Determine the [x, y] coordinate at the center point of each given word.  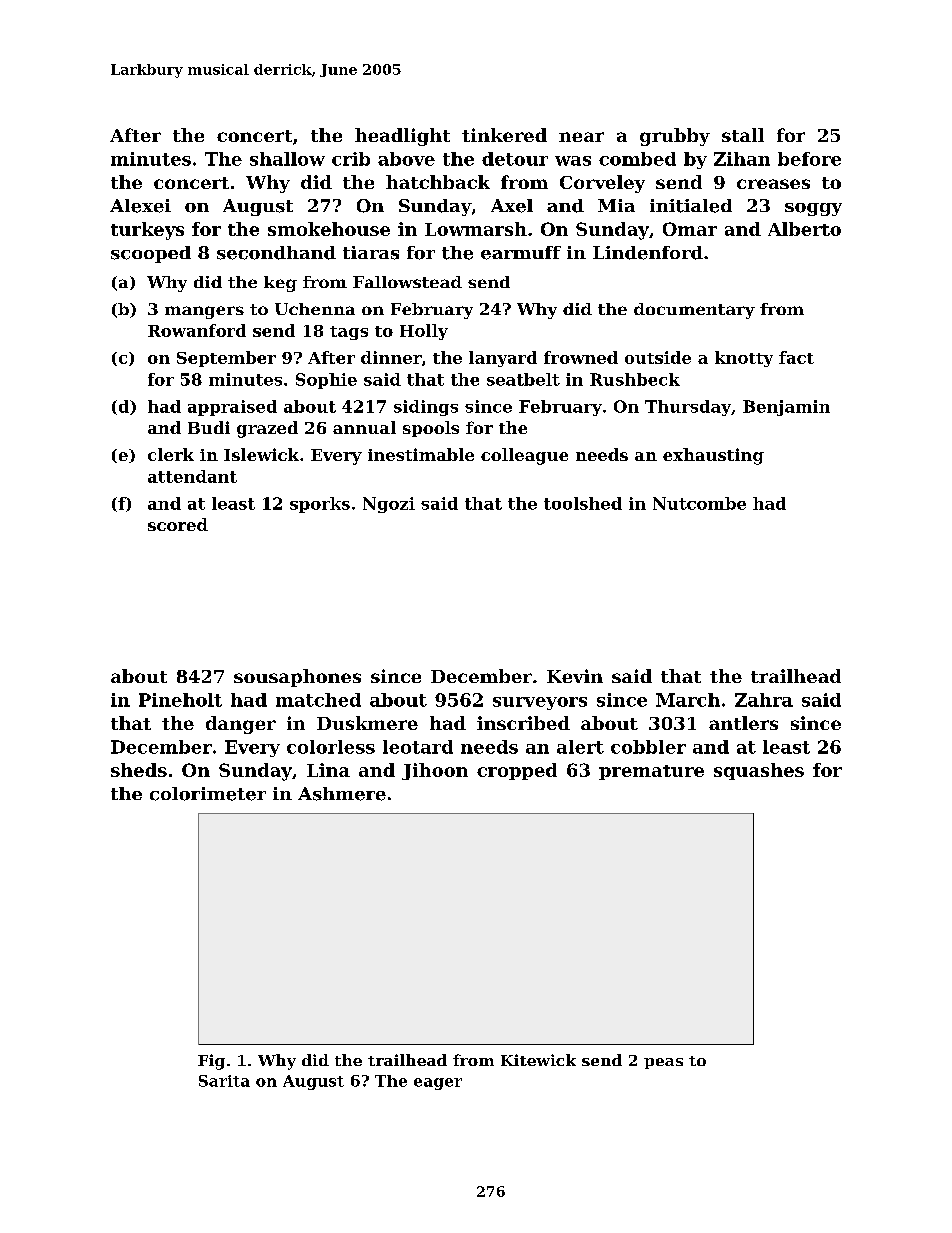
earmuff [521, 253]
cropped [517, 771]
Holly [424, 332]
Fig [211, 1062]
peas [663, 1063]
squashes [759, 771]
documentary [694, 311]
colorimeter [208, 794]
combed [637, 159]
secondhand [276, 253]
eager [438, 1084]
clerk [171, 454]
